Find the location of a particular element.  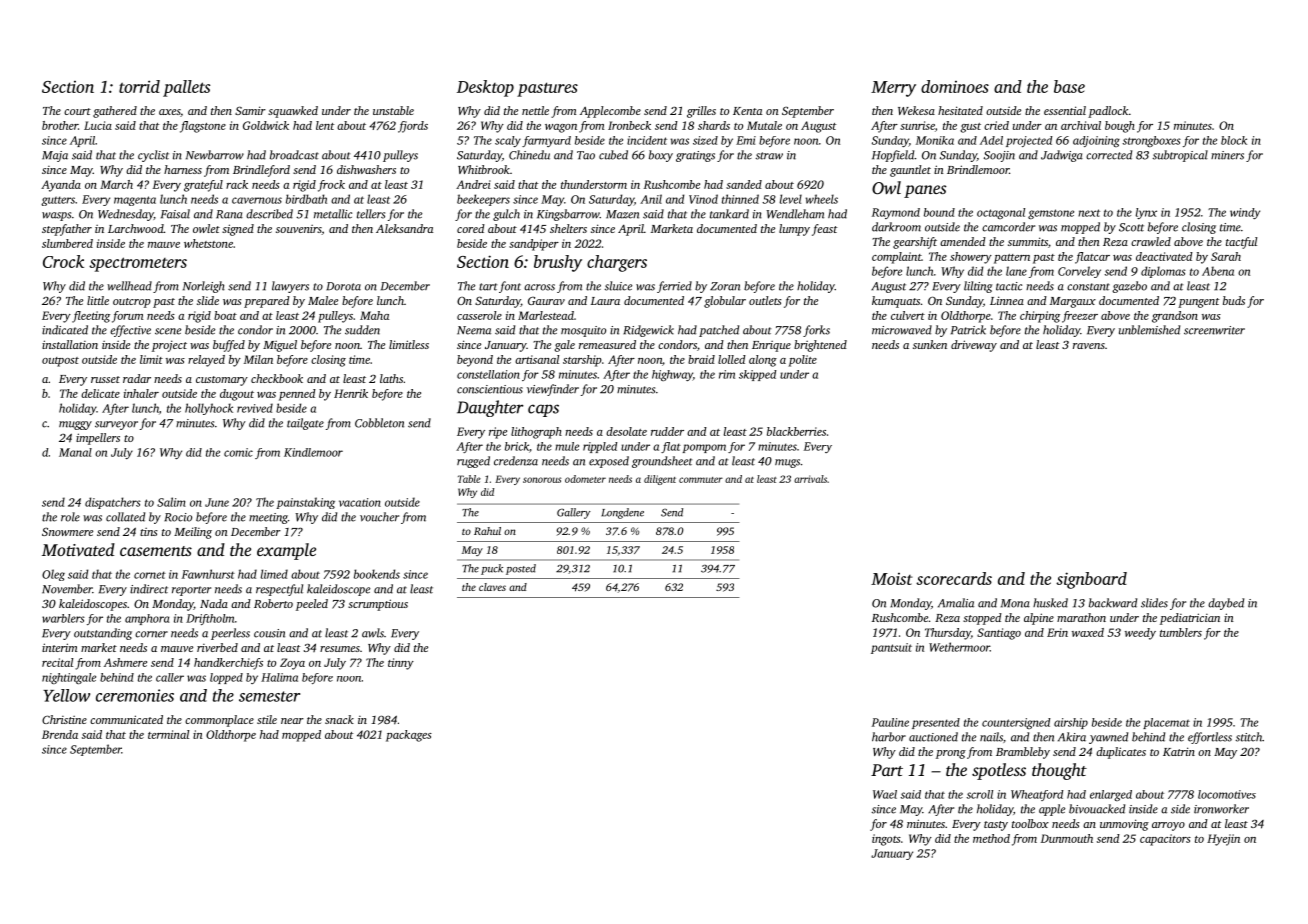

pallets is located at coordinates (186, 88).
